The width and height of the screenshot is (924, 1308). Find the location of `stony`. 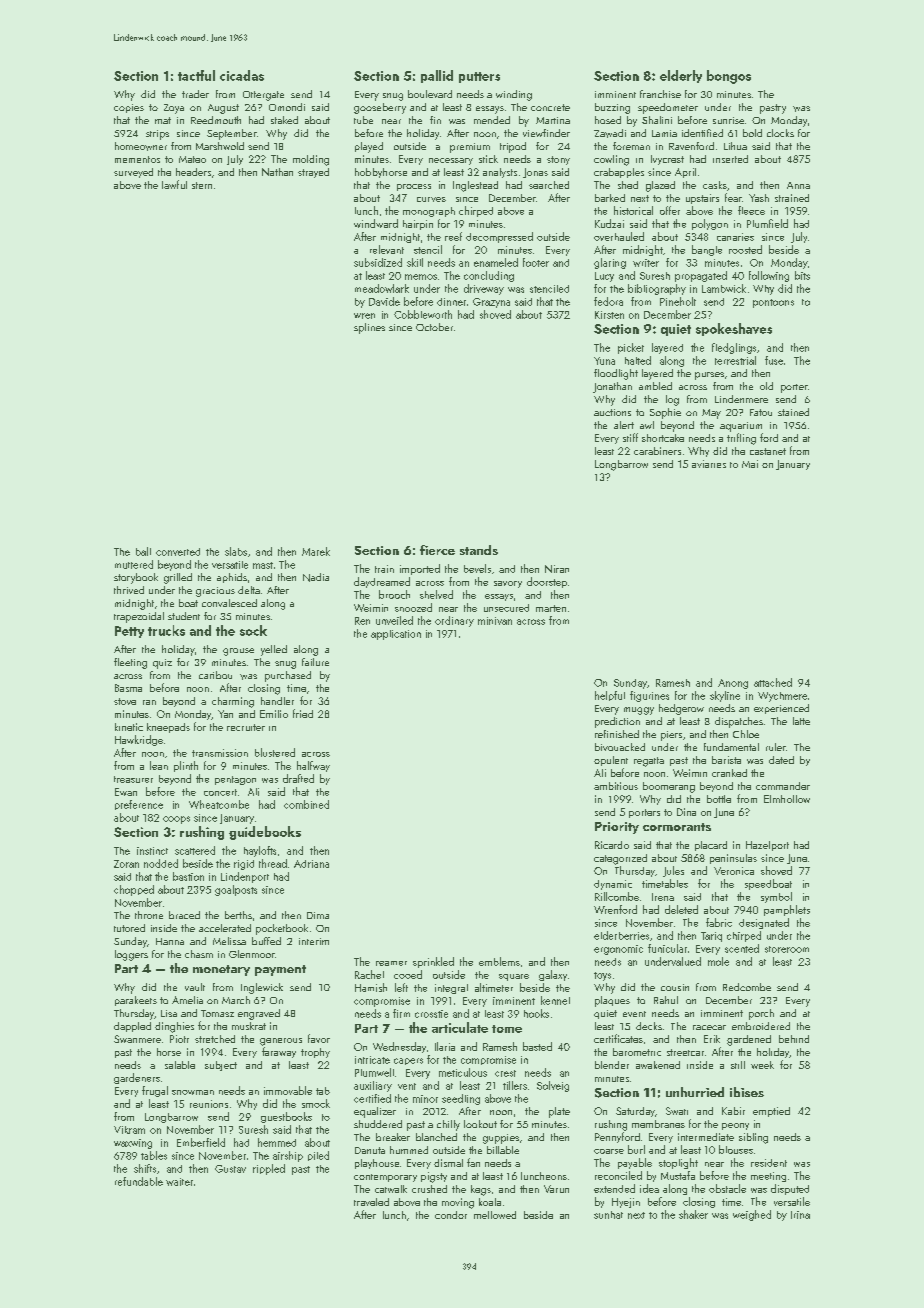

stony is located at coordinates (558, 160).
